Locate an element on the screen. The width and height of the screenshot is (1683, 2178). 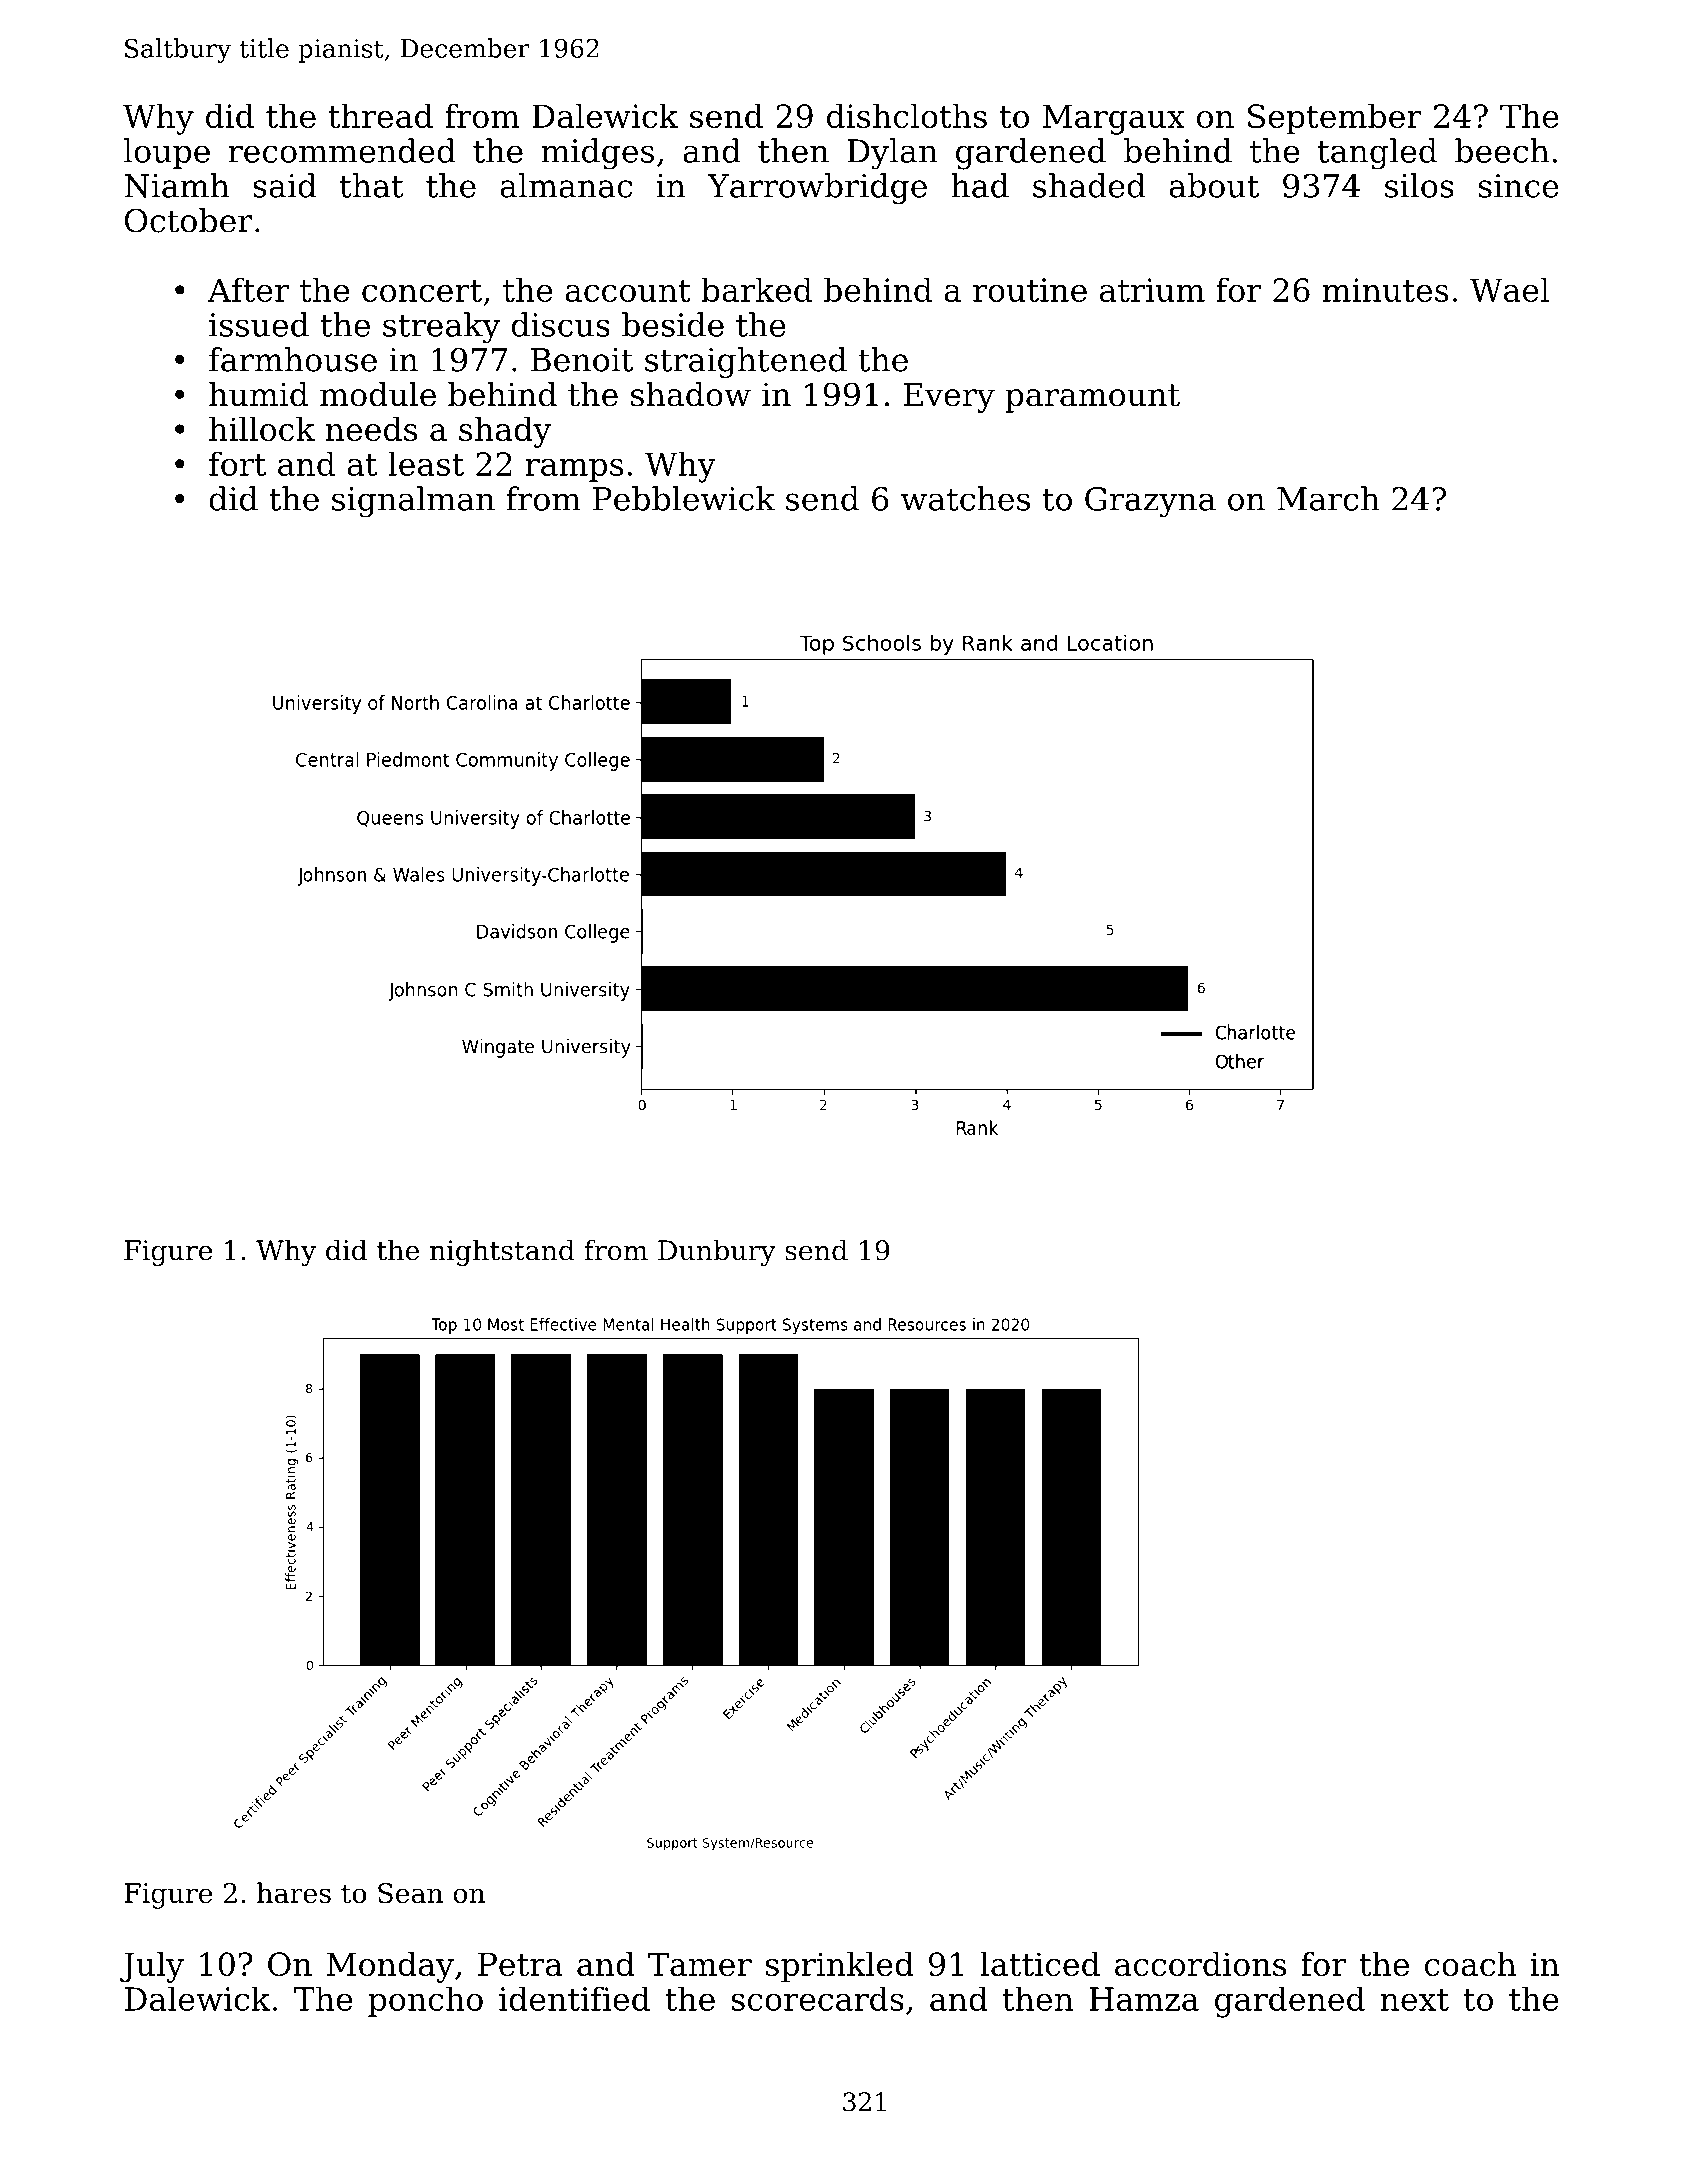
coach is located at coordinates (1470, 1963).
